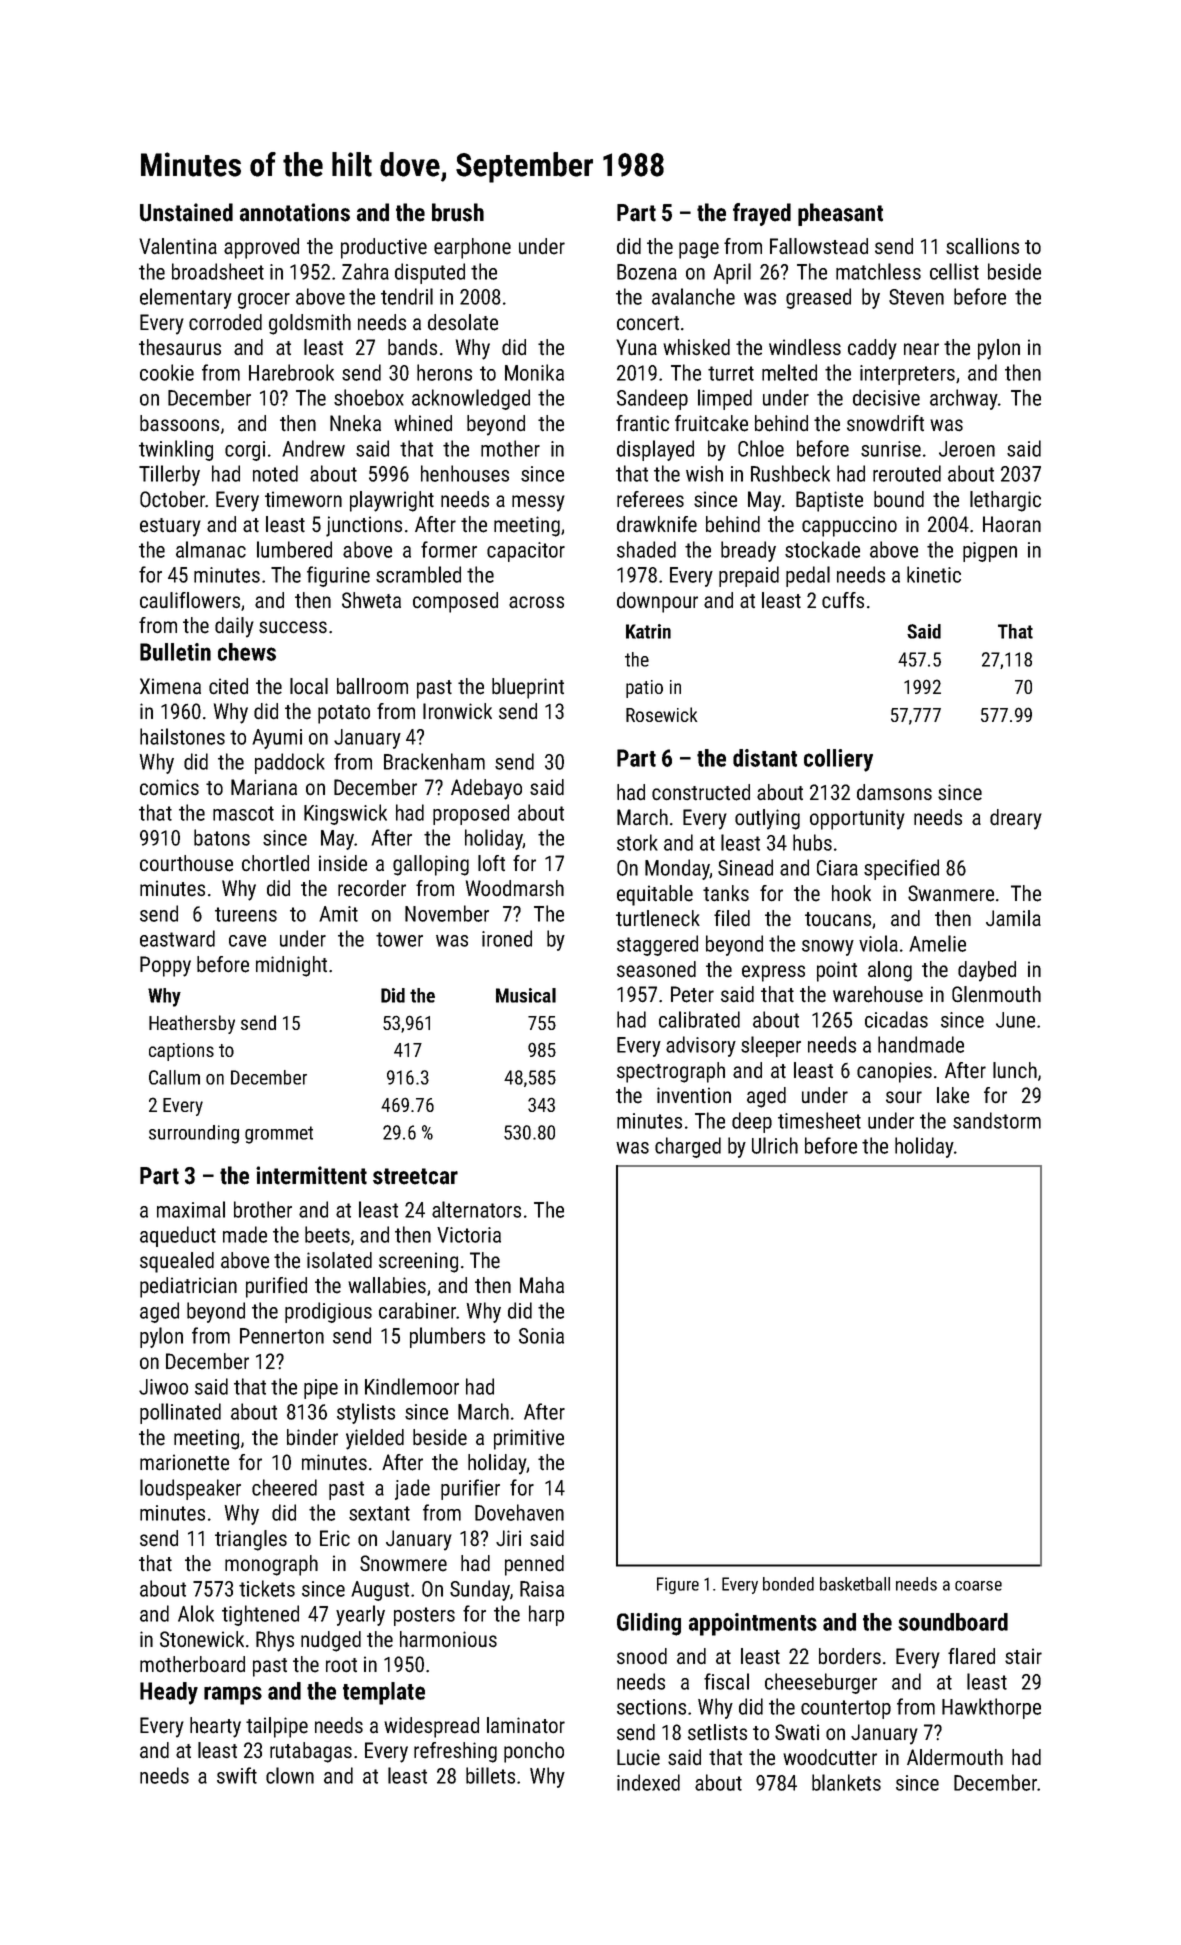  Describe the element at coordinates (642, 423) in the document. I see `frantic` at that location.
